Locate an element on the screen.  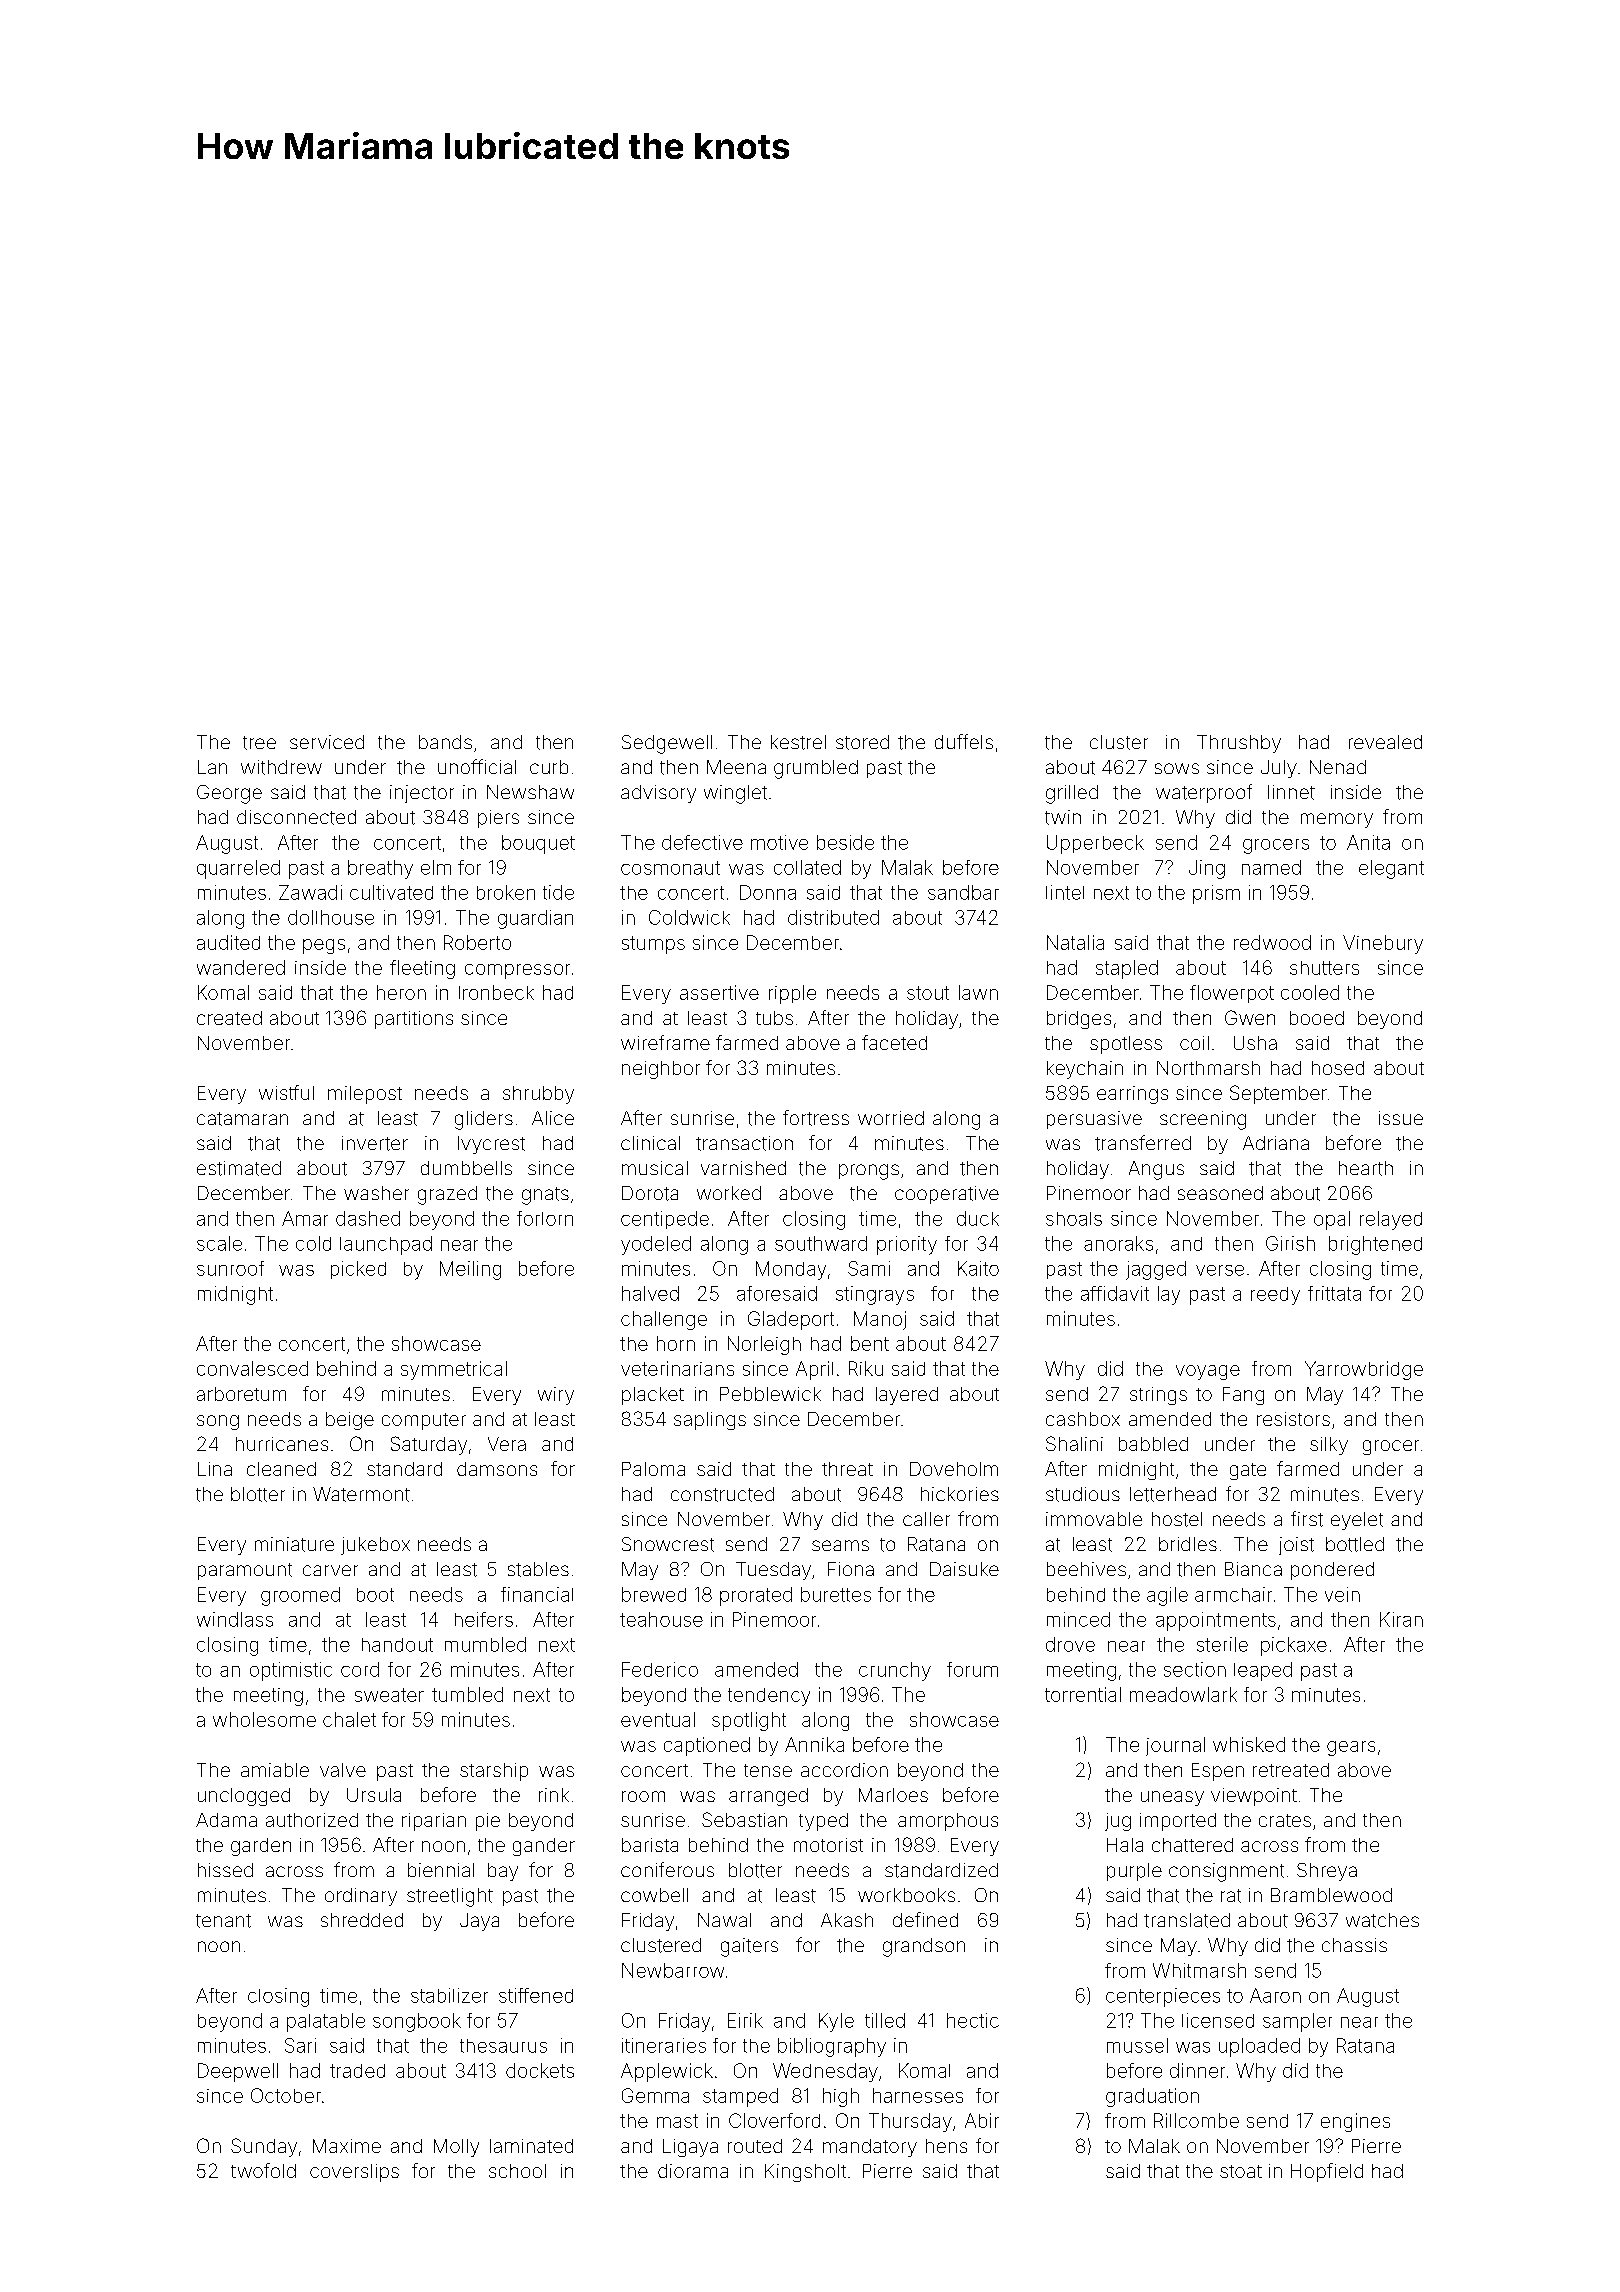
neighbor is located at coordinates (661, 1070).
